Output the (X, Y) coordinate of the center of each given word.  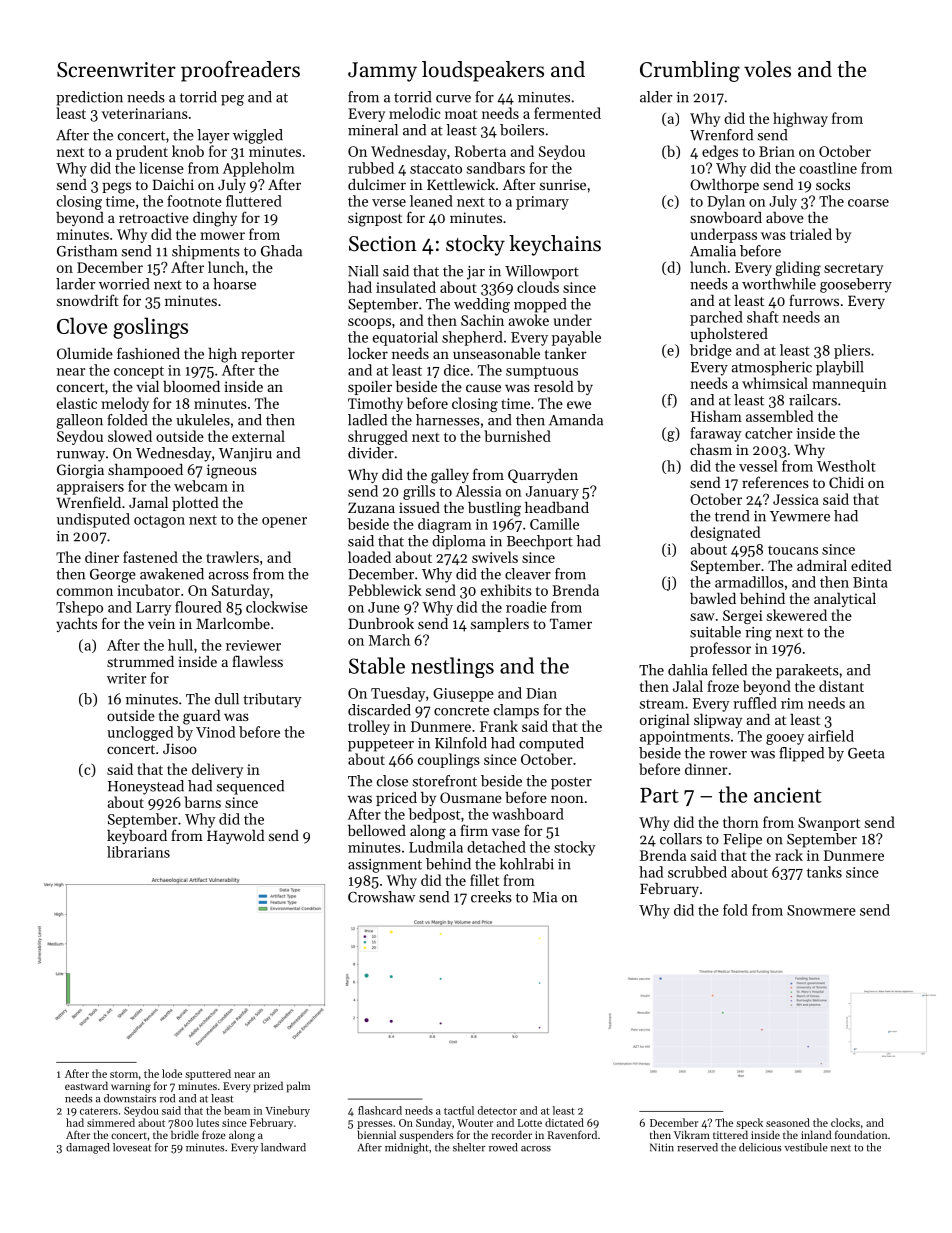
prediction (89, 98)
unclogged (140, 733)
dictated (564, 1122)
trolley (369, 727)
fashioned (148, 353)
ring (758, 634)
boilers (522, 130)
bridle (185, 1134)
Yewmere (800, 516)
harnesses (448, 420)
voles (767, 69)
